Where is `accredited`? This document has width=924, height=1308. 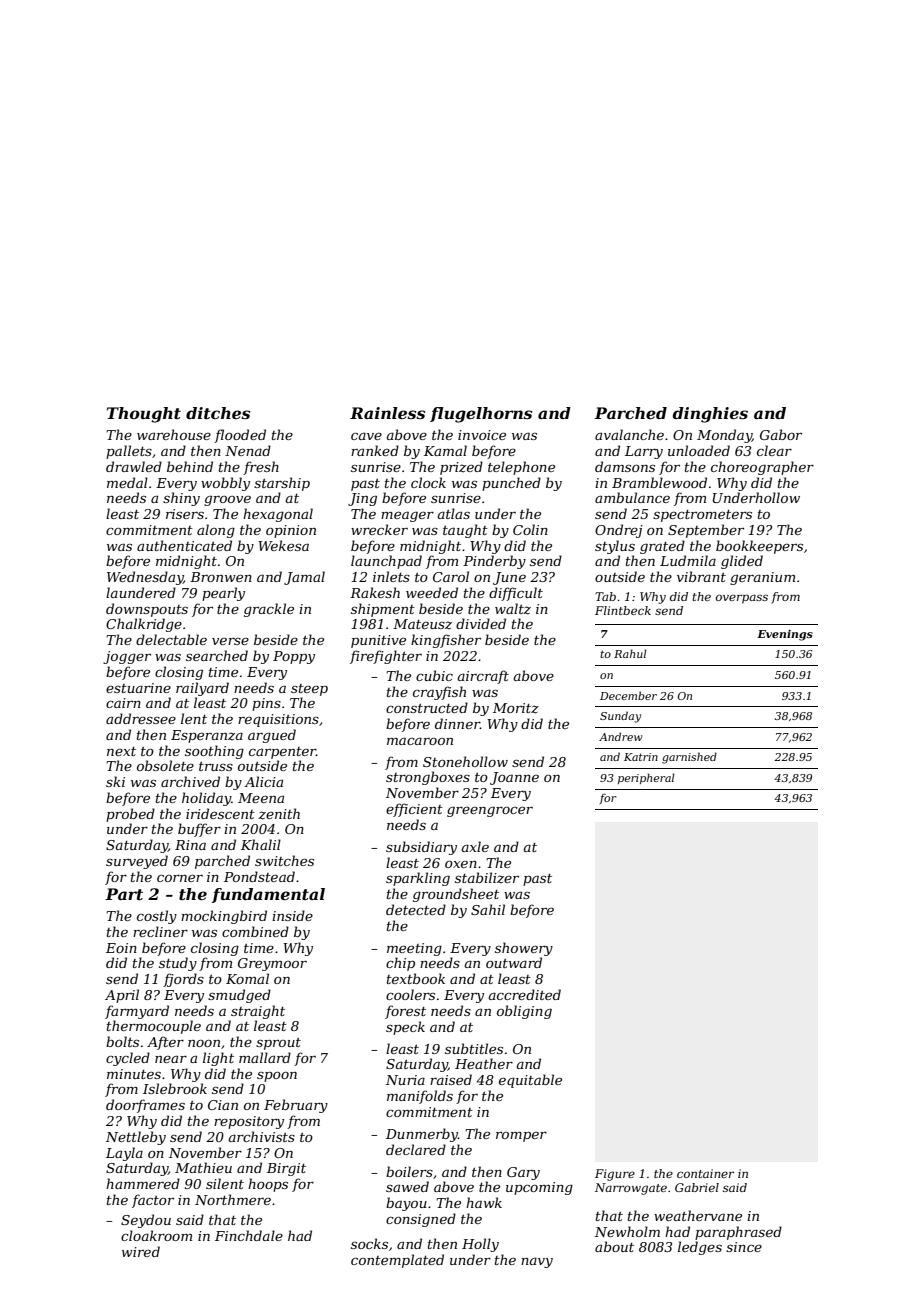 accredited is located at coordinates (524, 994).
